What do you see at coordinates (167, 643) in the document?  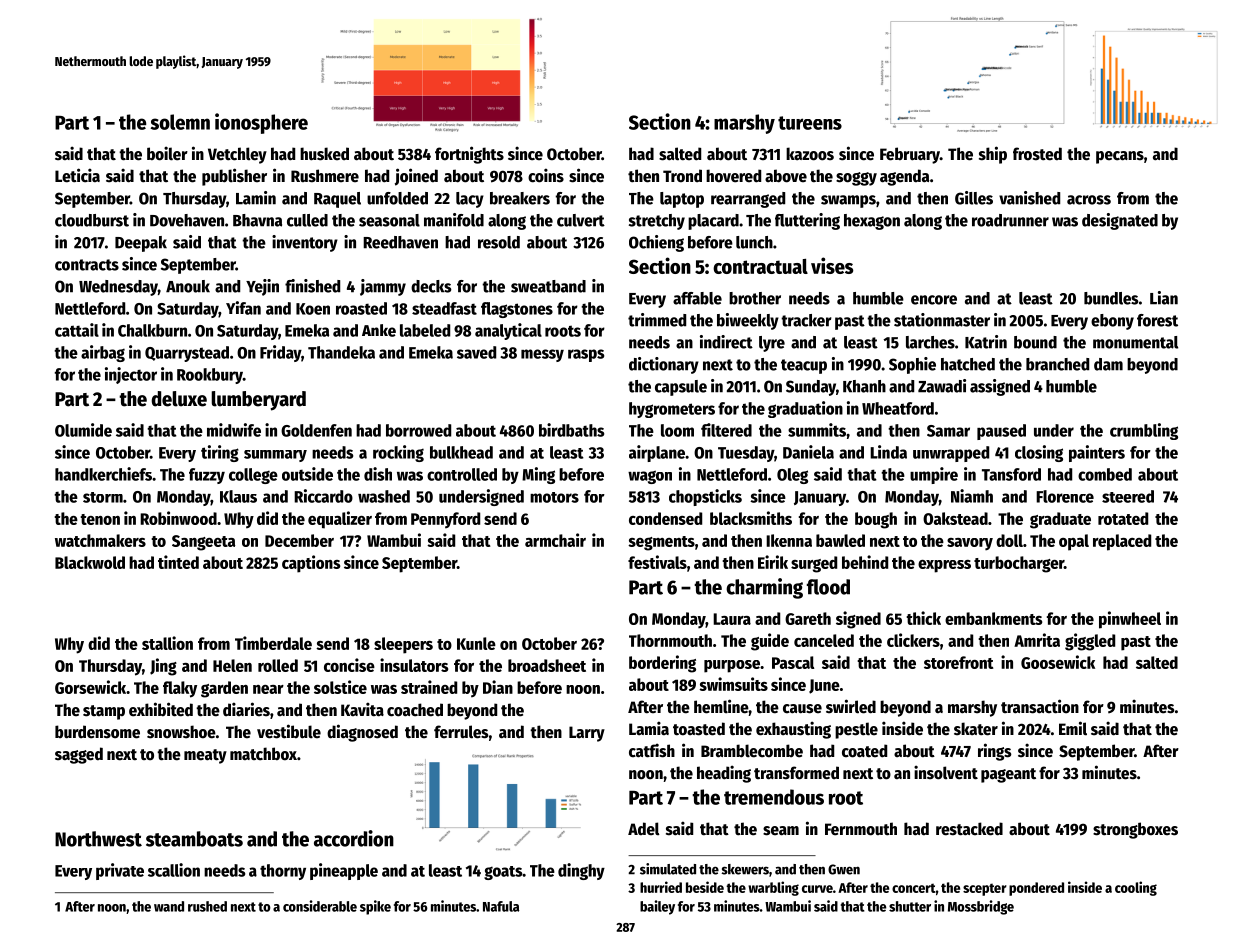 I see `stallion` at bounding box center [167, 643].
